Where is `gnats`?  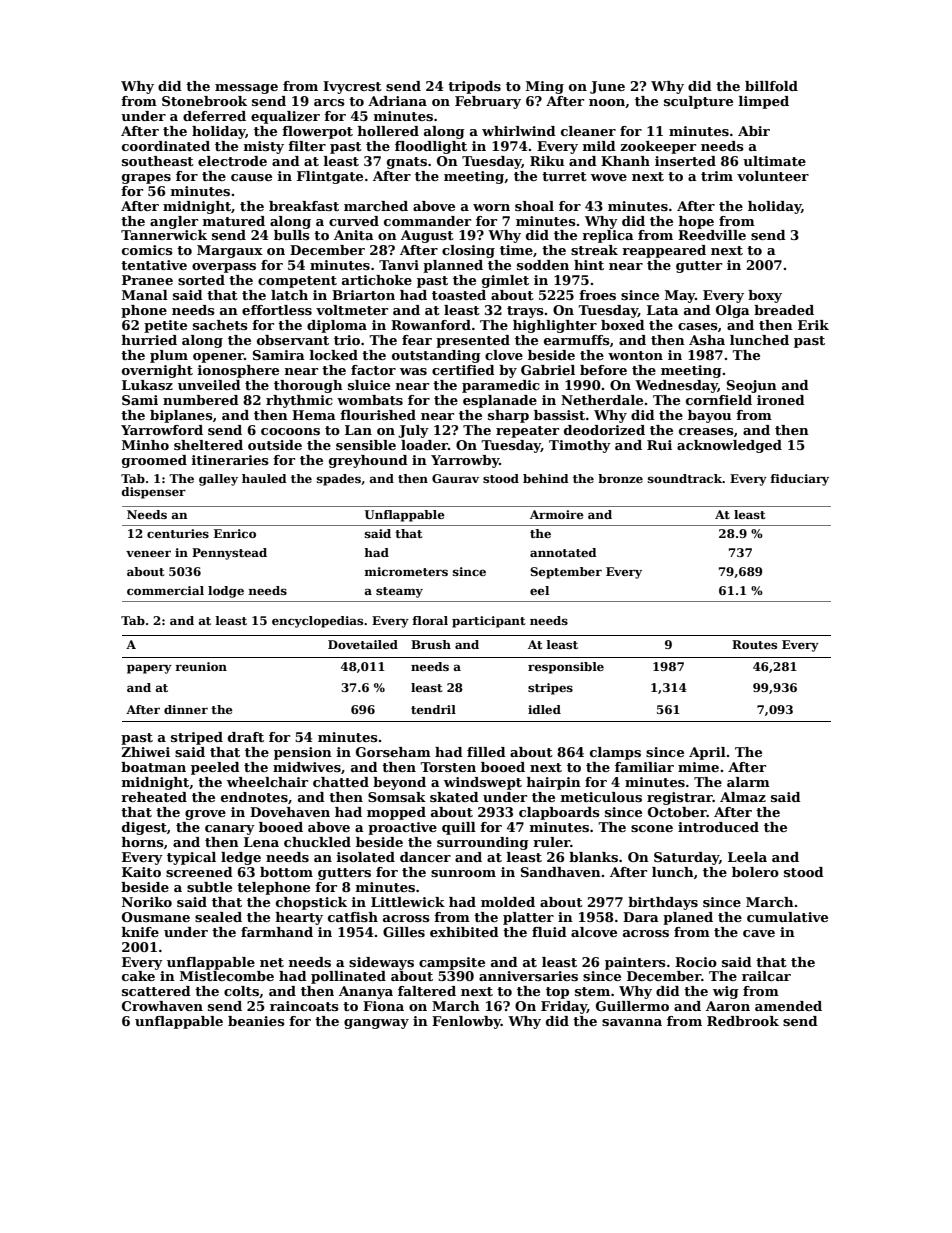
gnats is located at coordinates (407, 163).
